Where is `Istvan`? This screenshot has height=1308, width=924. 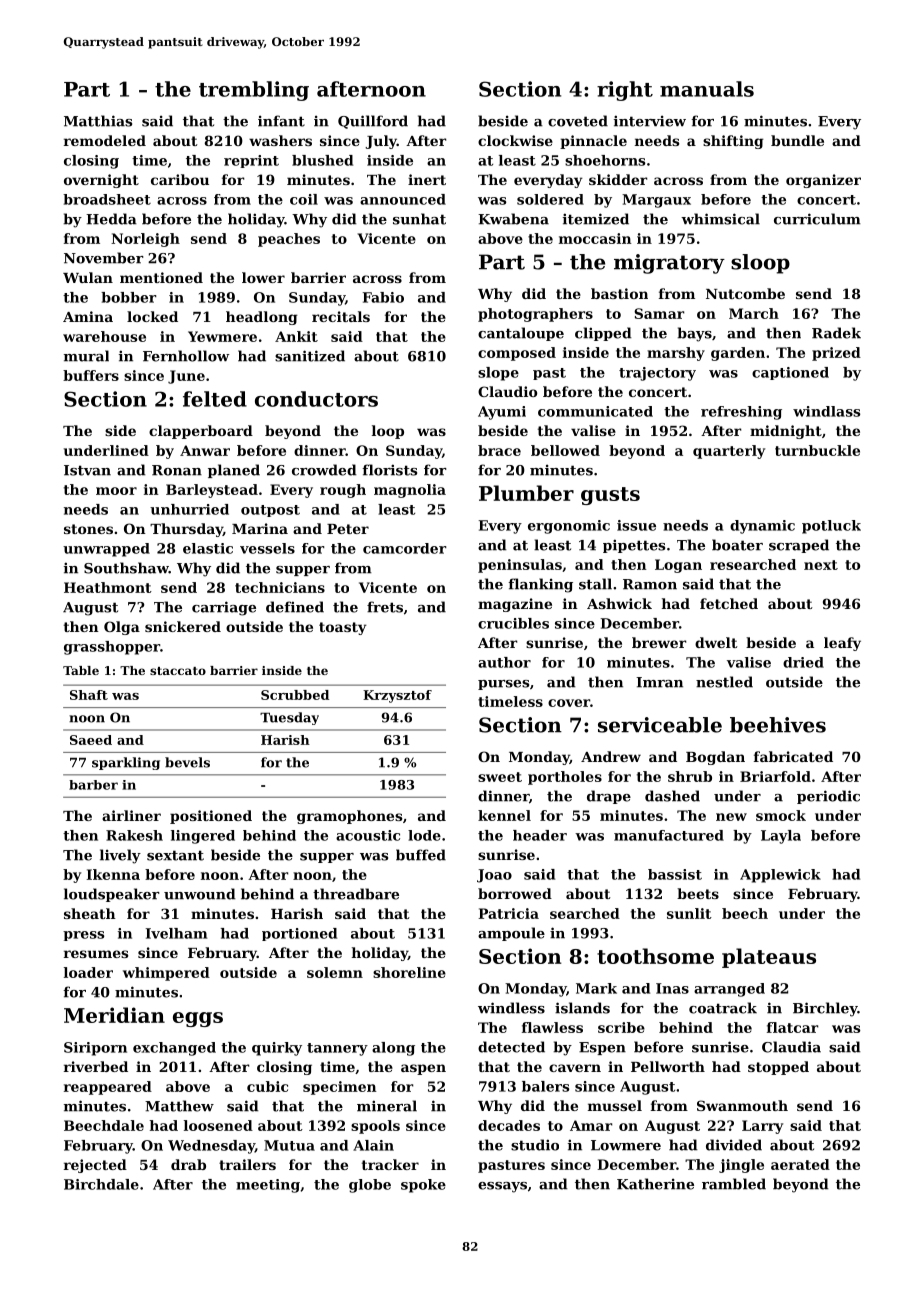
Istvan is located at coordinates (87, 470).
